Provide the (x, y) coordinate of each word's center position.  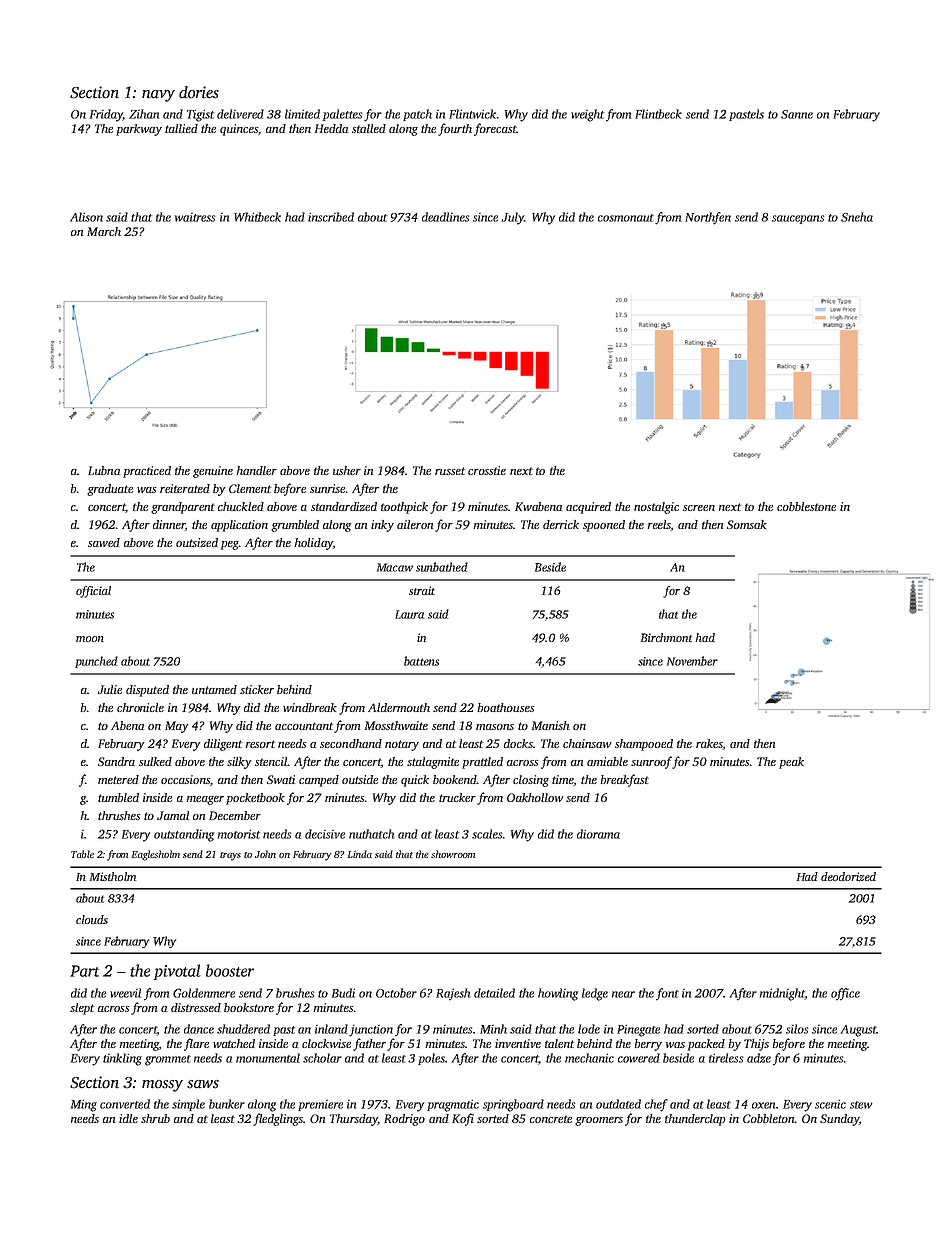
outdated (618, 1104)
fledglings (278, 1119)
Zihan (144, 114)
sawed (104, 542)
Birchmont (666, 637)
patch (417, 115)
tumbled (118, 797)
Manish (551, 725)
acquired (588, 508)
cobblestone (806, 506)
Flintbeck (658, 114)
